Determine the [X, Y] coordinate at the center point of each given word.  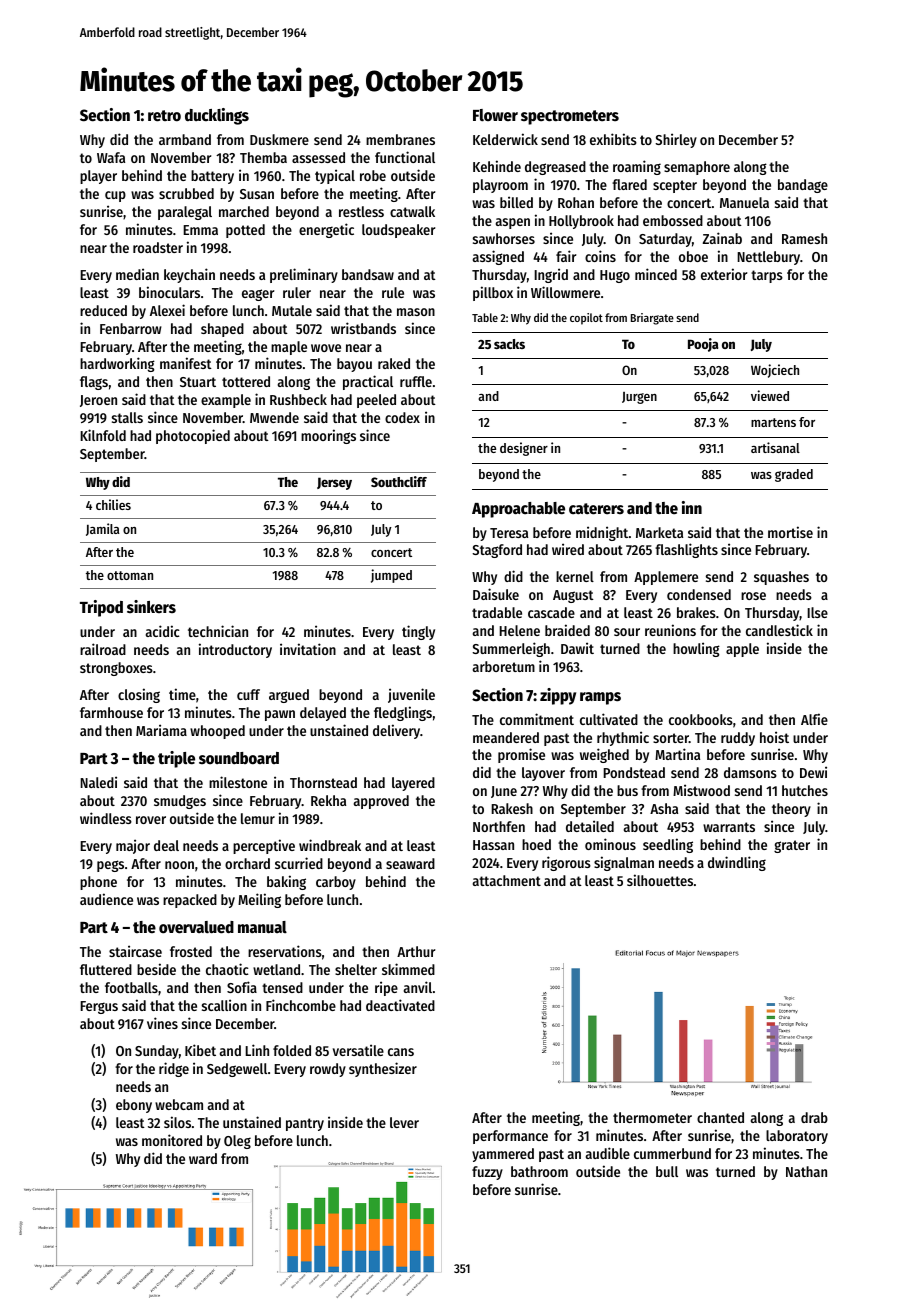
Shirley [676, 140]
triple [176, 759]
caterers [596, 509]
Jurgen [639, 398]
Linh [257, 1050]
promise [521, 755]
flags [94, 383]
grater [792, 846]
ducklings [217, 116]
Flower [495, 115]
